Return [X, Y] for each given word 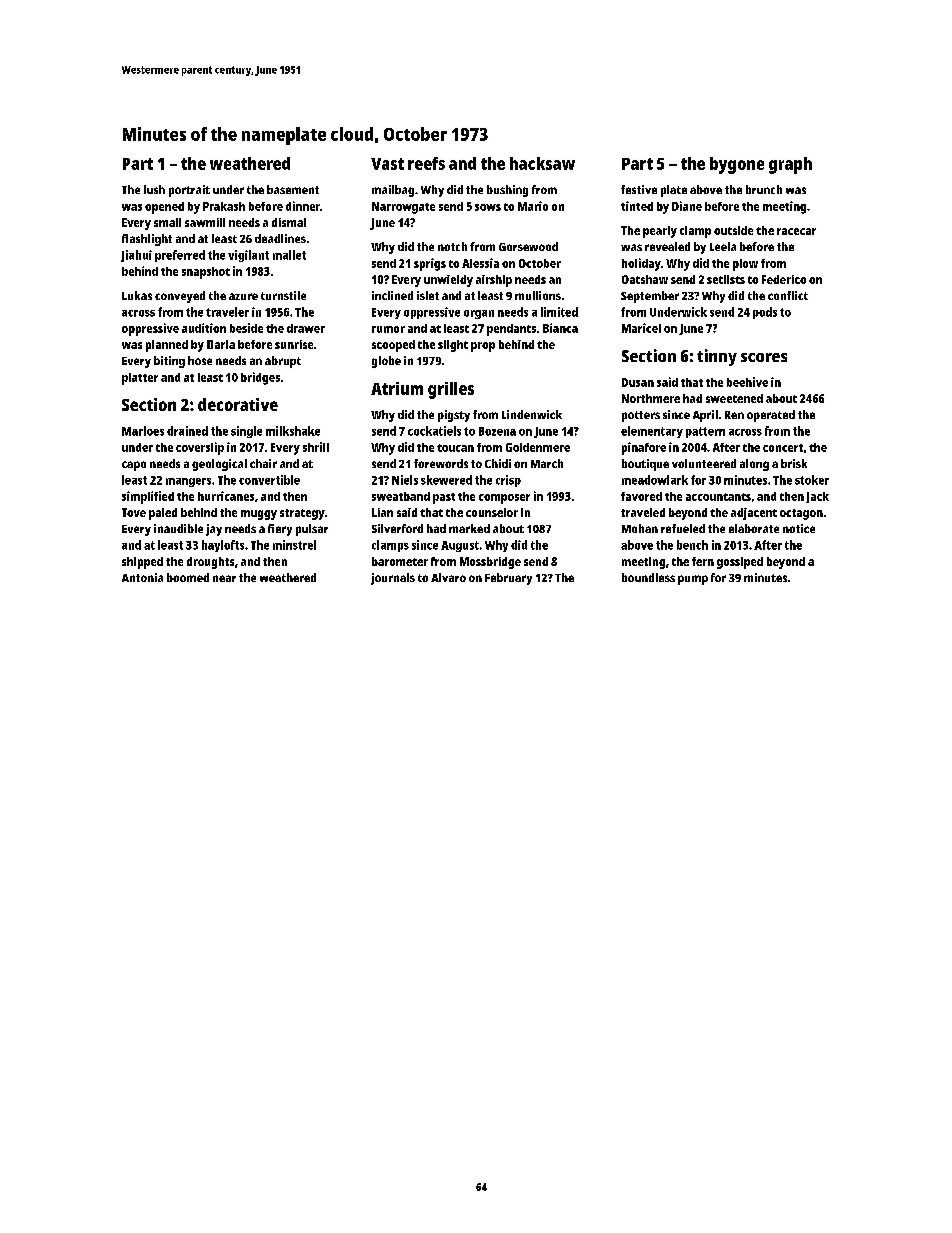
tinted [637, 206]
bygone [737, 165]
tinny [717, 357]
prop [483, 347]
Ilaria [221, 344]
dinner [303, 206]
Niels [405, 480]
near [224, 578]
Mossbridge [490, 563]
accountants [718, 497]
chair [263, 463]
